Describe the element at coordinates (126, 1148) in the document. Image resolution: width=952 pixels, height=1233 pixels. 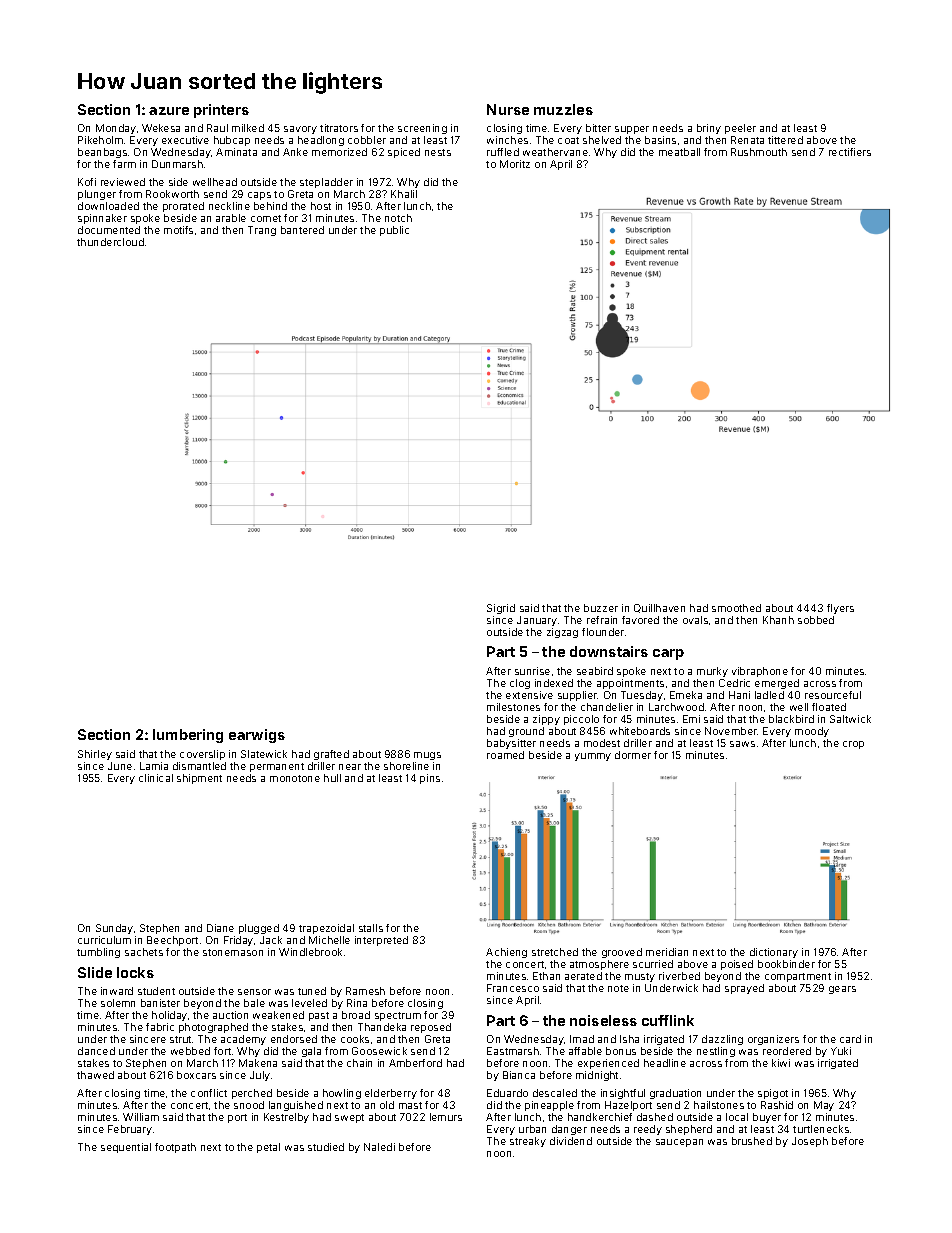
I see `sequential` at that location.
